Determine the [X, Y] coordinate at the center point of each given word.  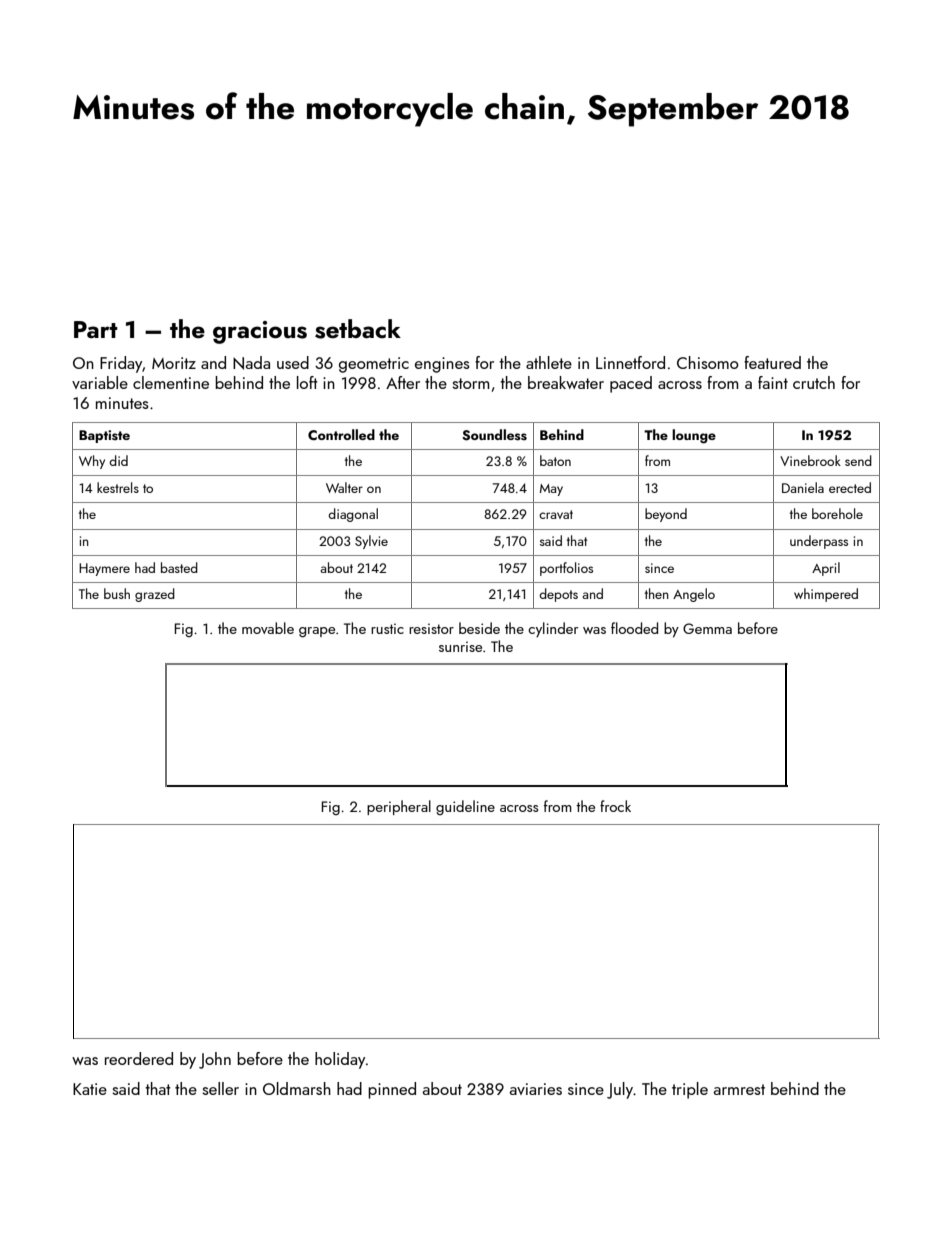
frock [615, 806]
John [215, 1060]
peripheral [399, 807]
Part [96, 329]
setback [358, 329]
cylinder [553, 629]
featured [772, 362]
